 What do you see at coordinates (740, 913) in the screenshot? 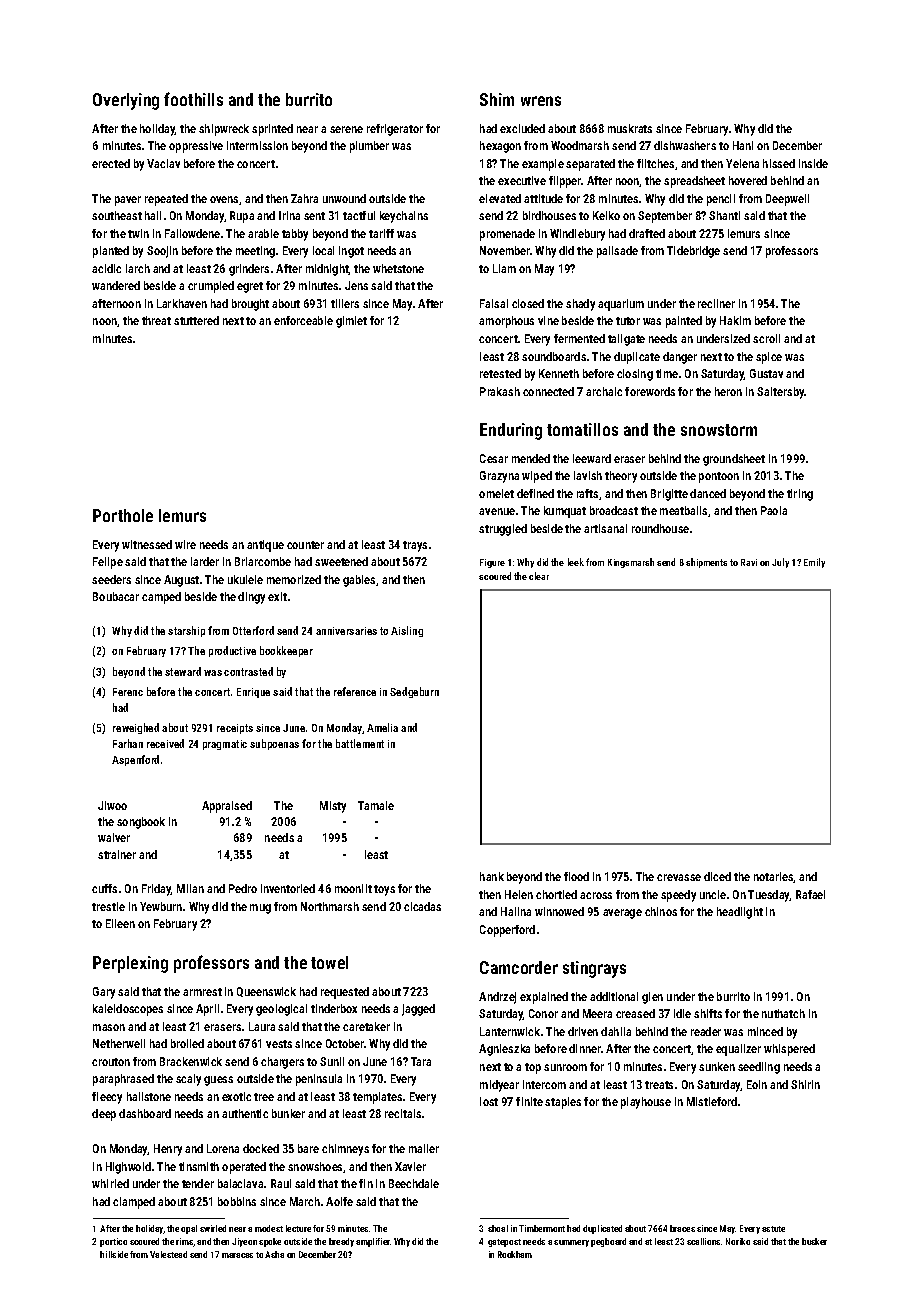
I see `headlight` at bounding box center [740, 913].
